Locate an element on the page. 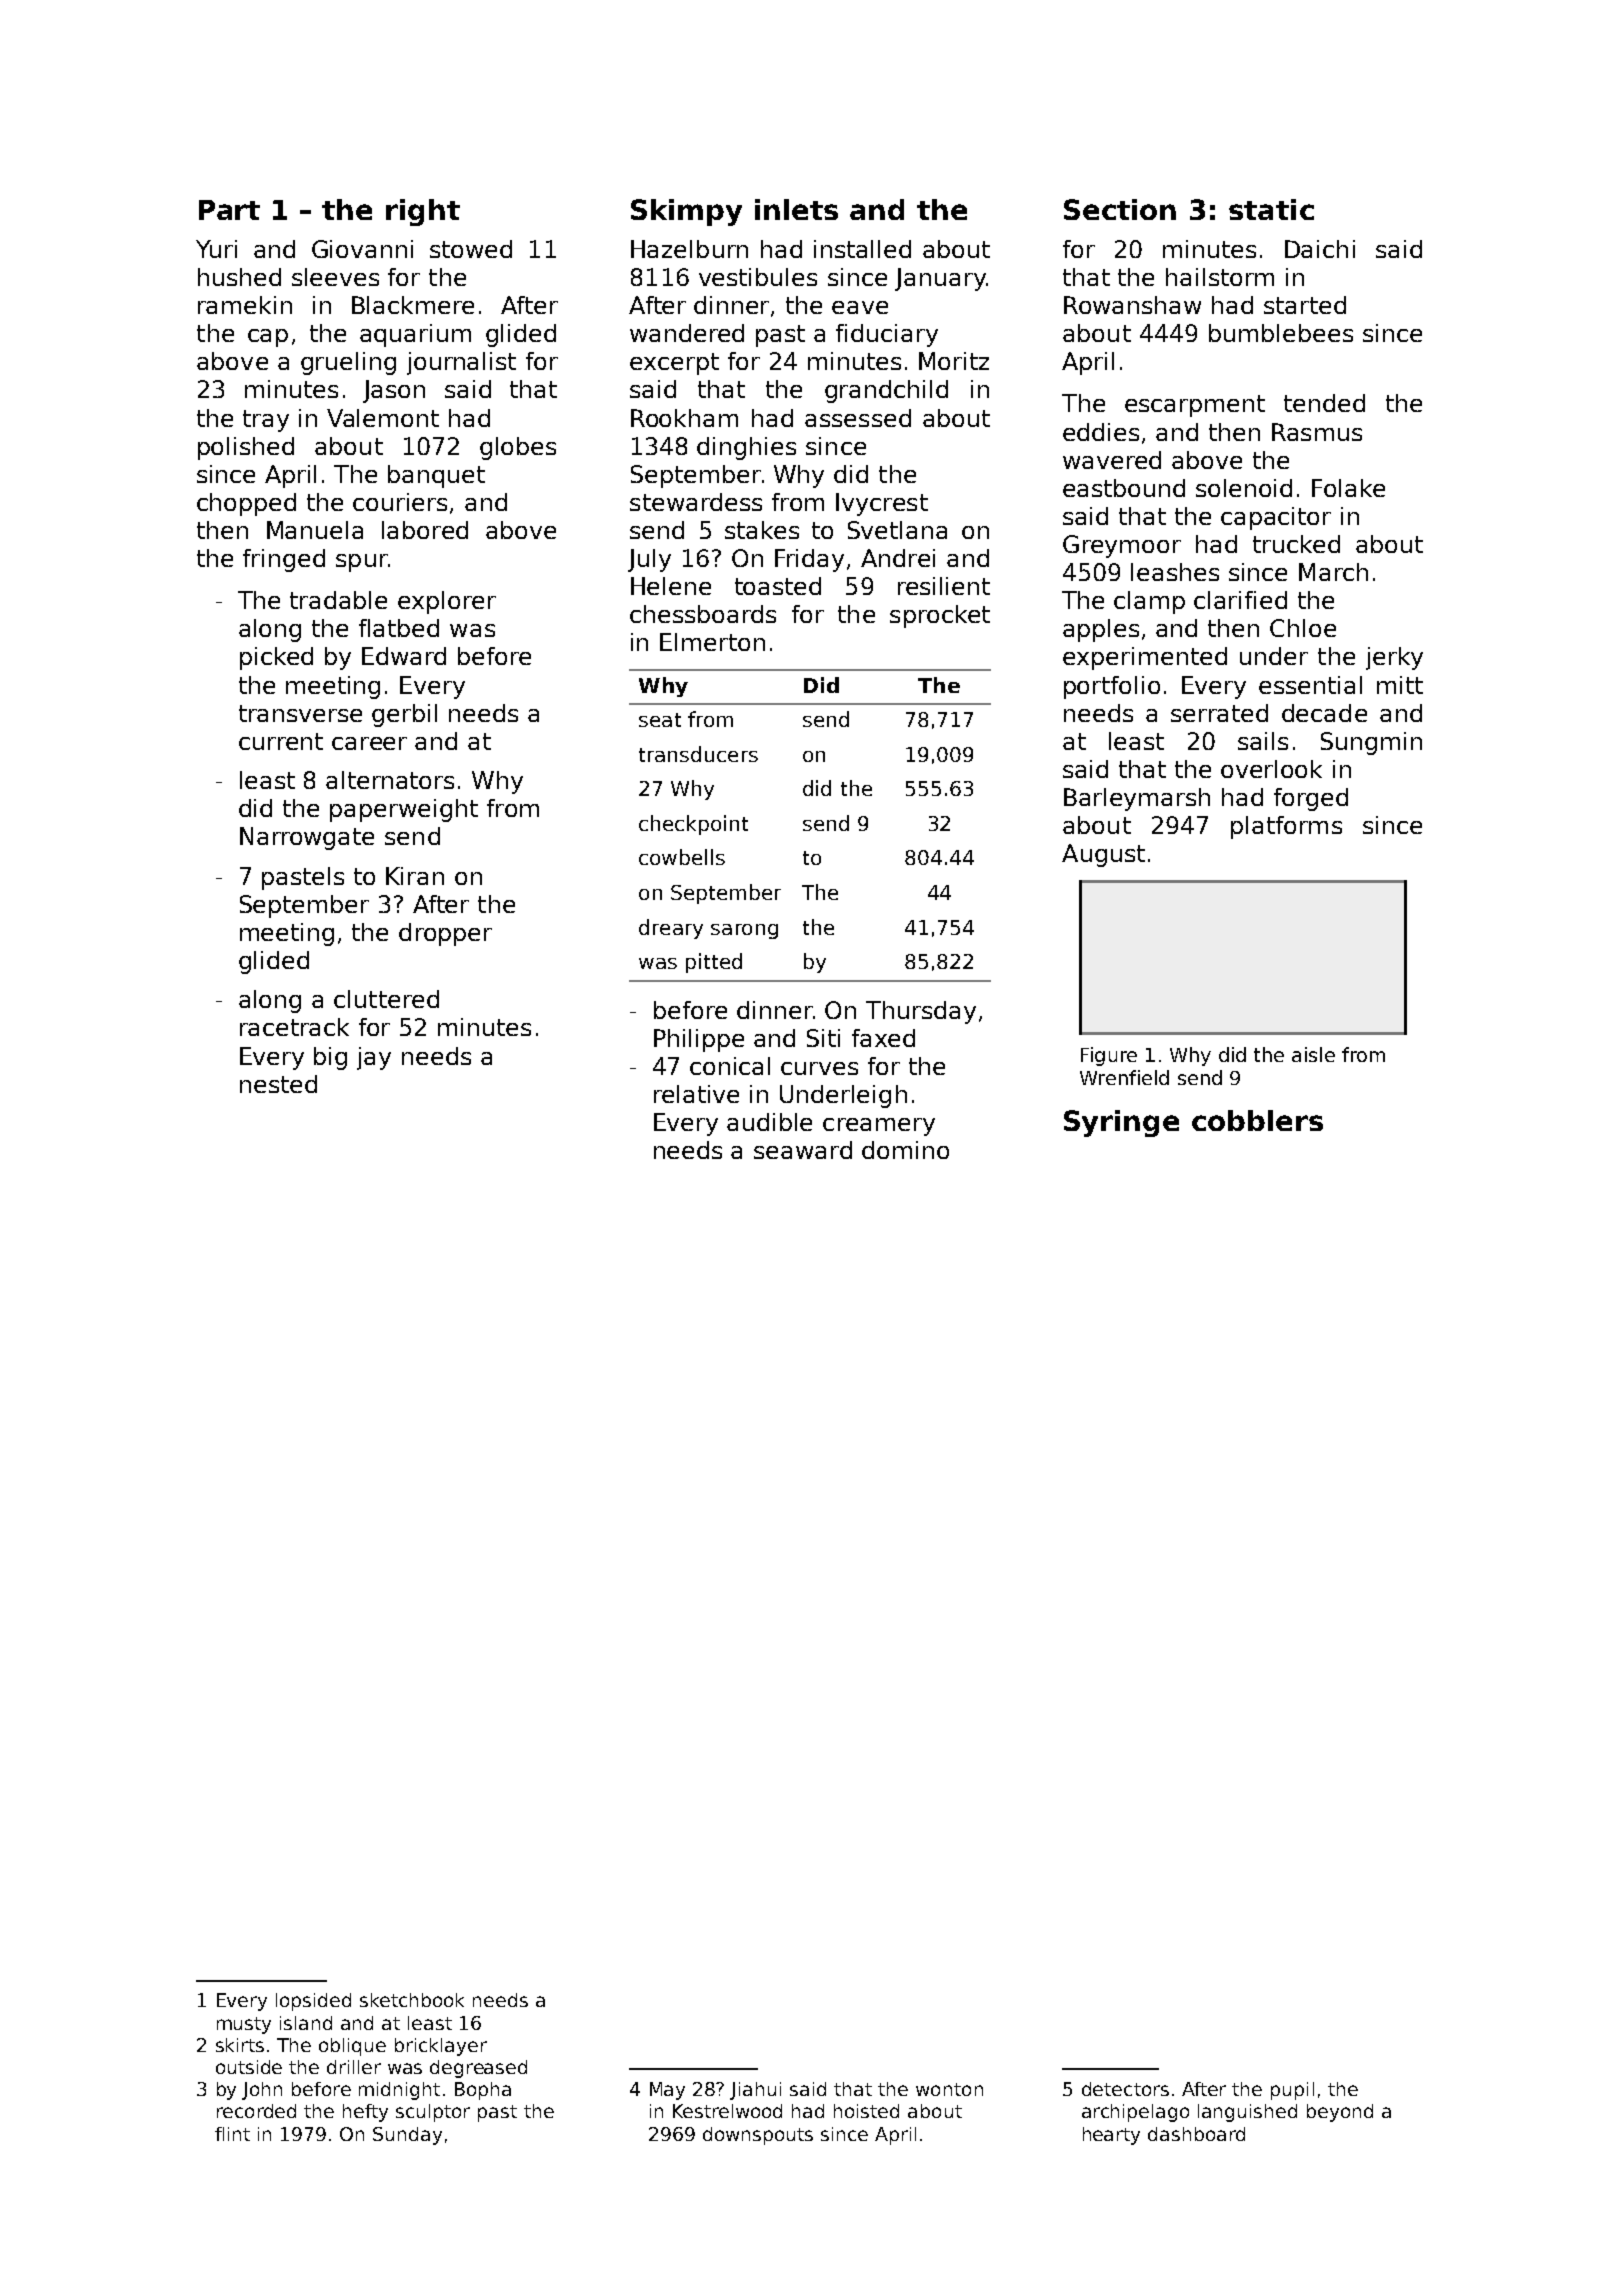  midnight is located at coordinates (399, 2091).
